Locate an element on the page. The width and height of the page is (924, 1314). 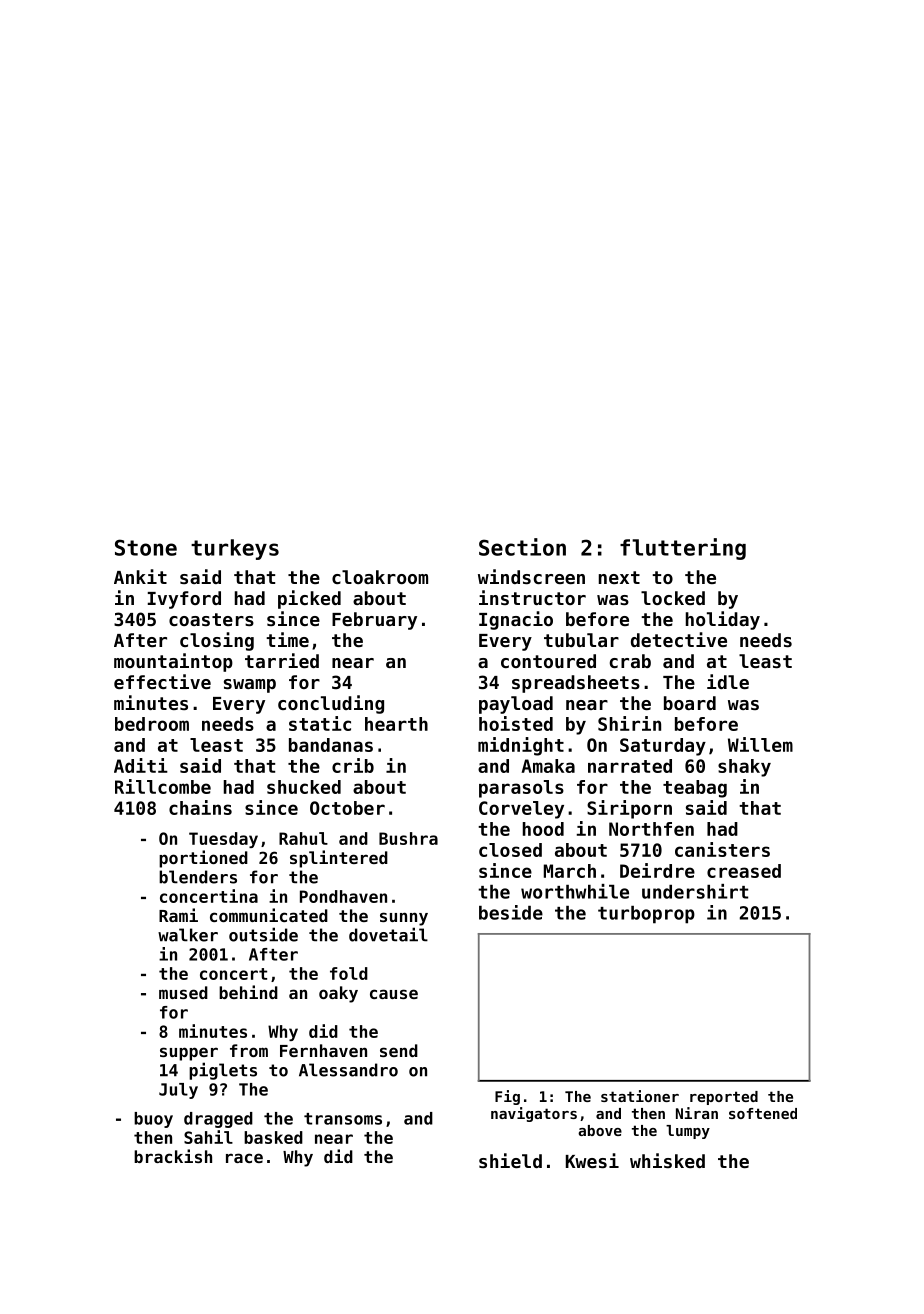
cloakroom is located at coordinates (380, 577).
